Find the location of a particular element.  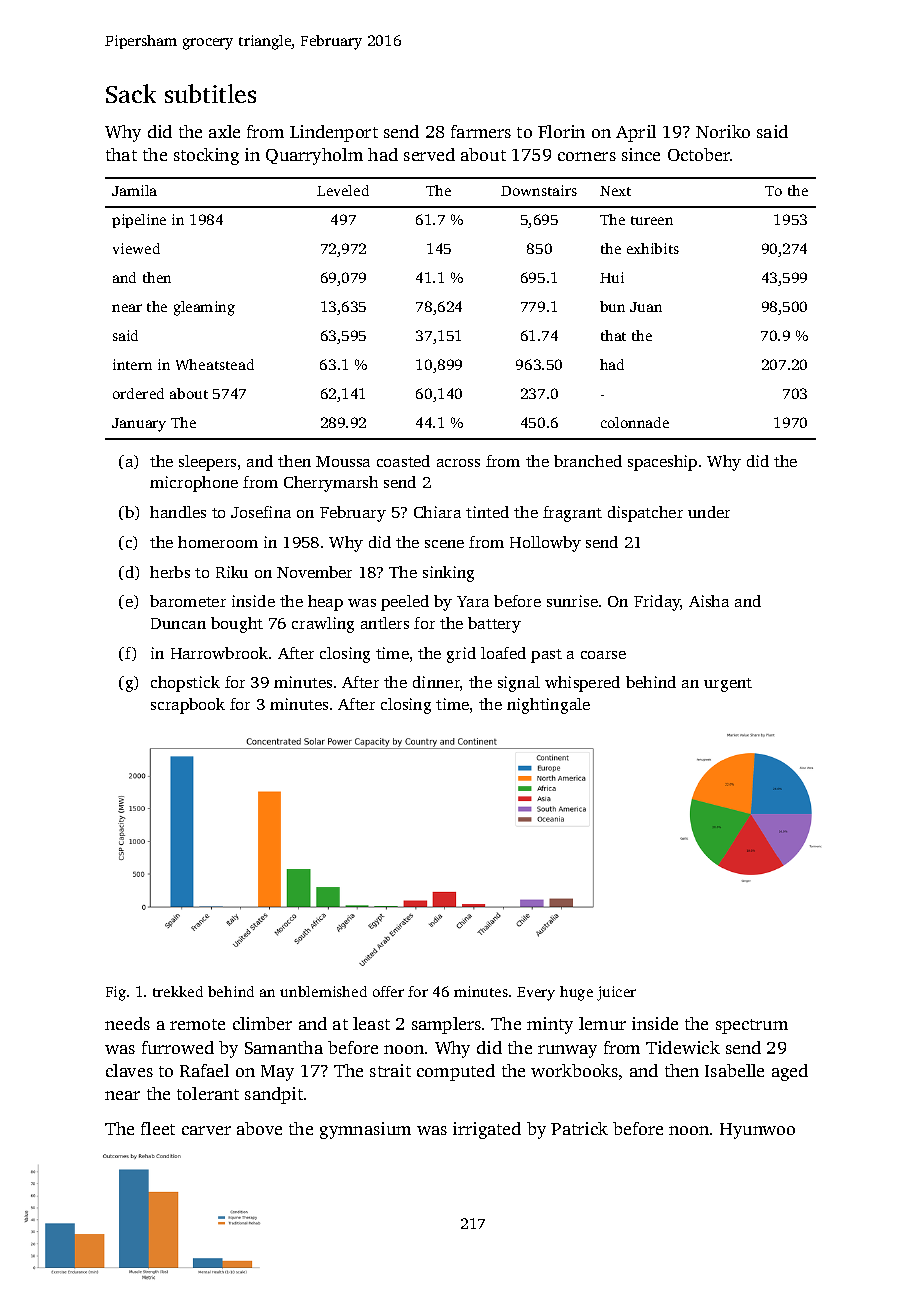

dinner is located at coordinates (436, 682).
